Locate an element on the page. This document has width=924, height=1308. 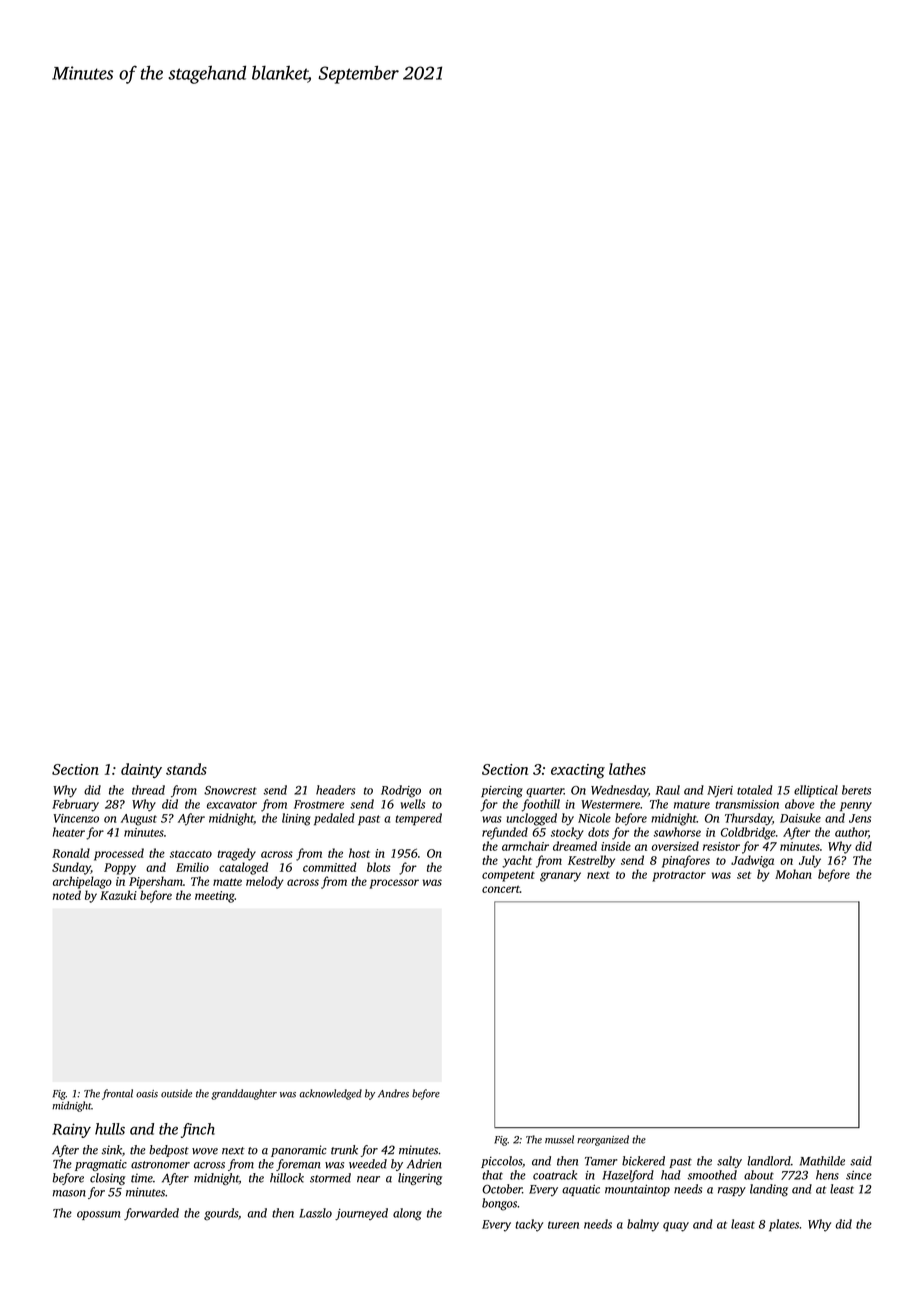
reorganized is located at coordinates (603, 1140).
